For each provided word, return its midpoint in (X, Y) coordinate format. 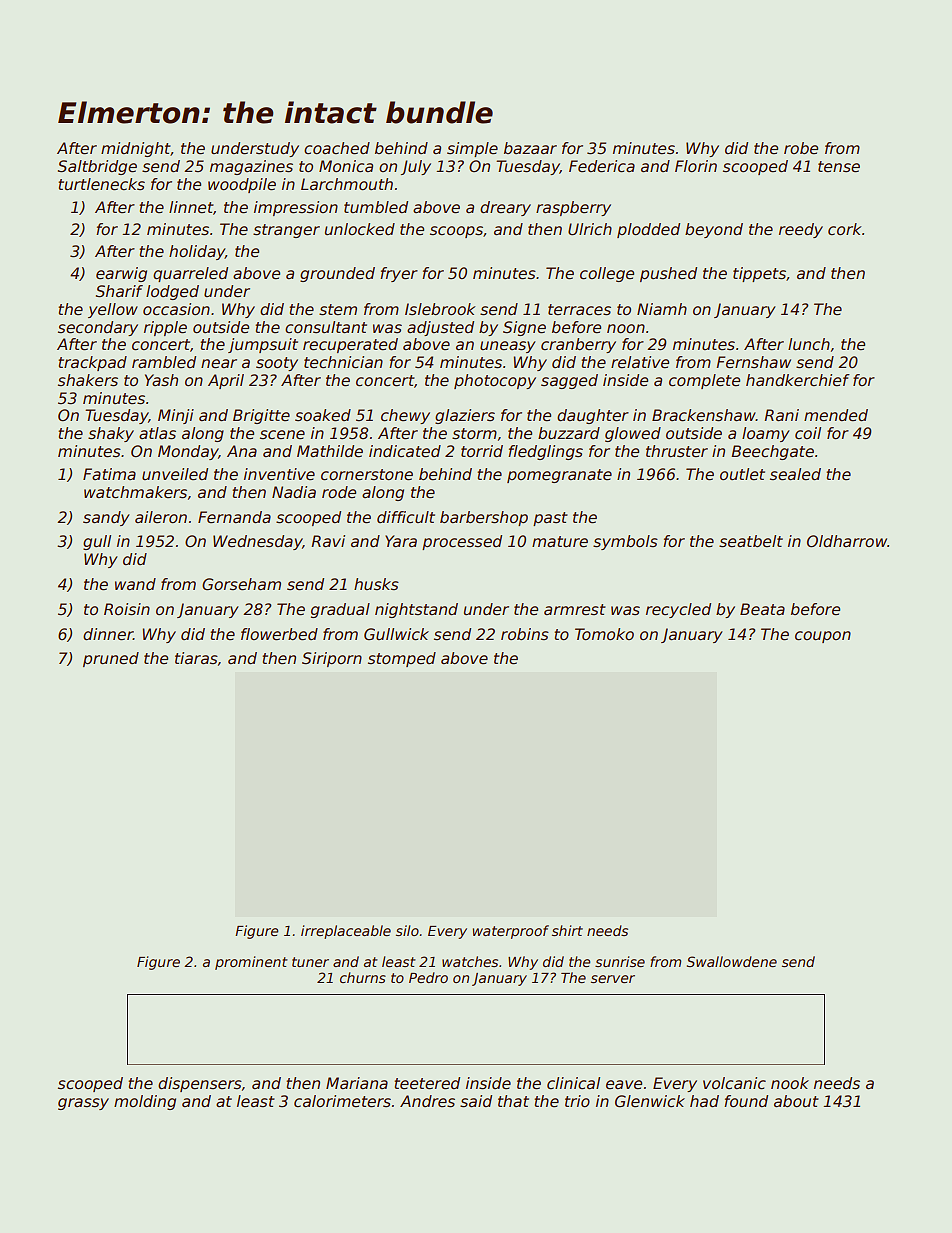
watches (470, 961)
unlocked (360, 229)
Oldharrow (847, 541)
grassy (83, 1104)
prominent (251, 963)
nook (790, 1083)
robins (525, 634)
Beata (762, 609)
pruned (111, 659)
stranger (286, 231)
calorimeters (342, 1101)
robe (801, 148)
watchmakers (135, 492)
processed (462, 542)
